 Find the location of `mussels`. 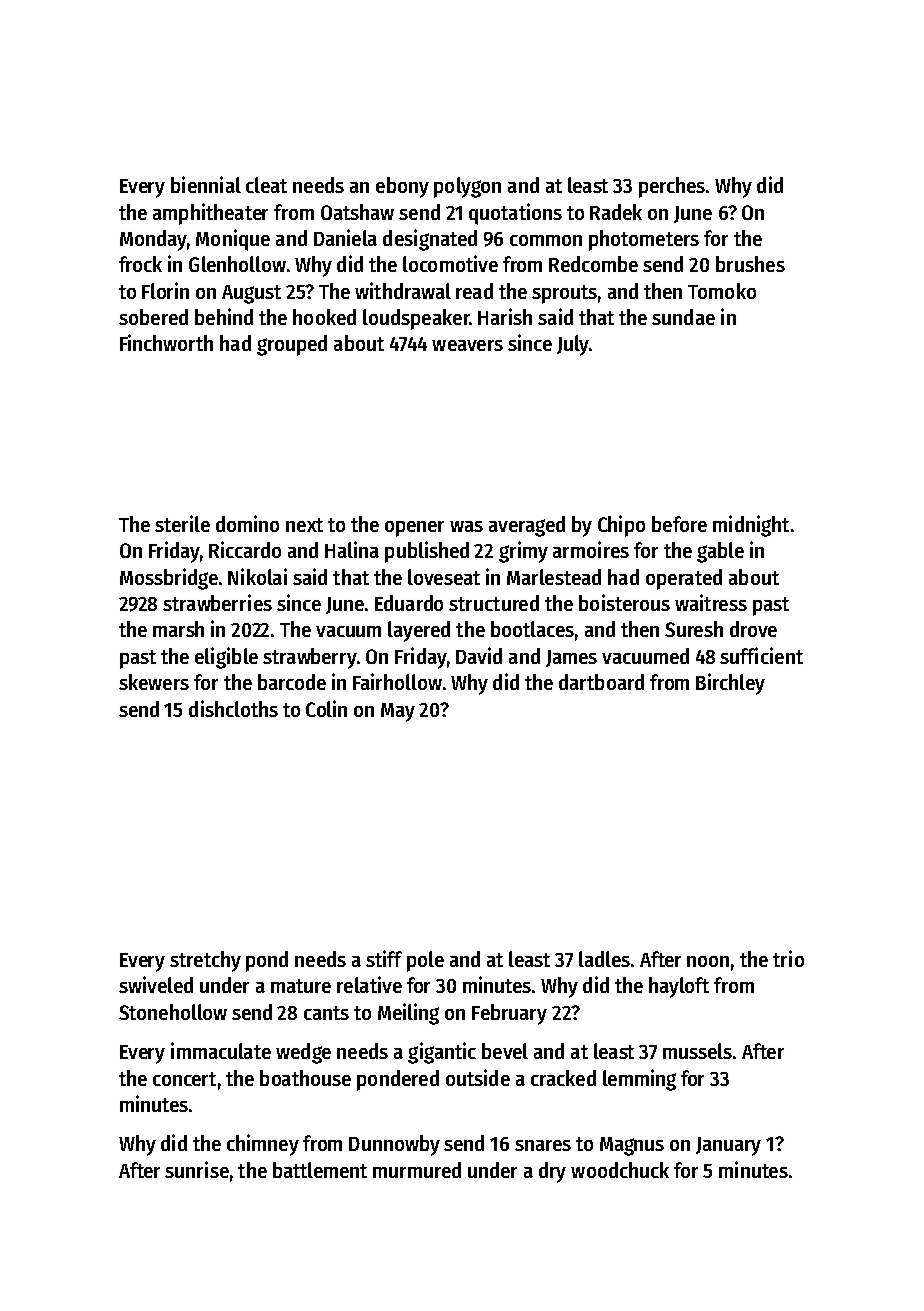

mussels is located at coordinates (697, 1051).
